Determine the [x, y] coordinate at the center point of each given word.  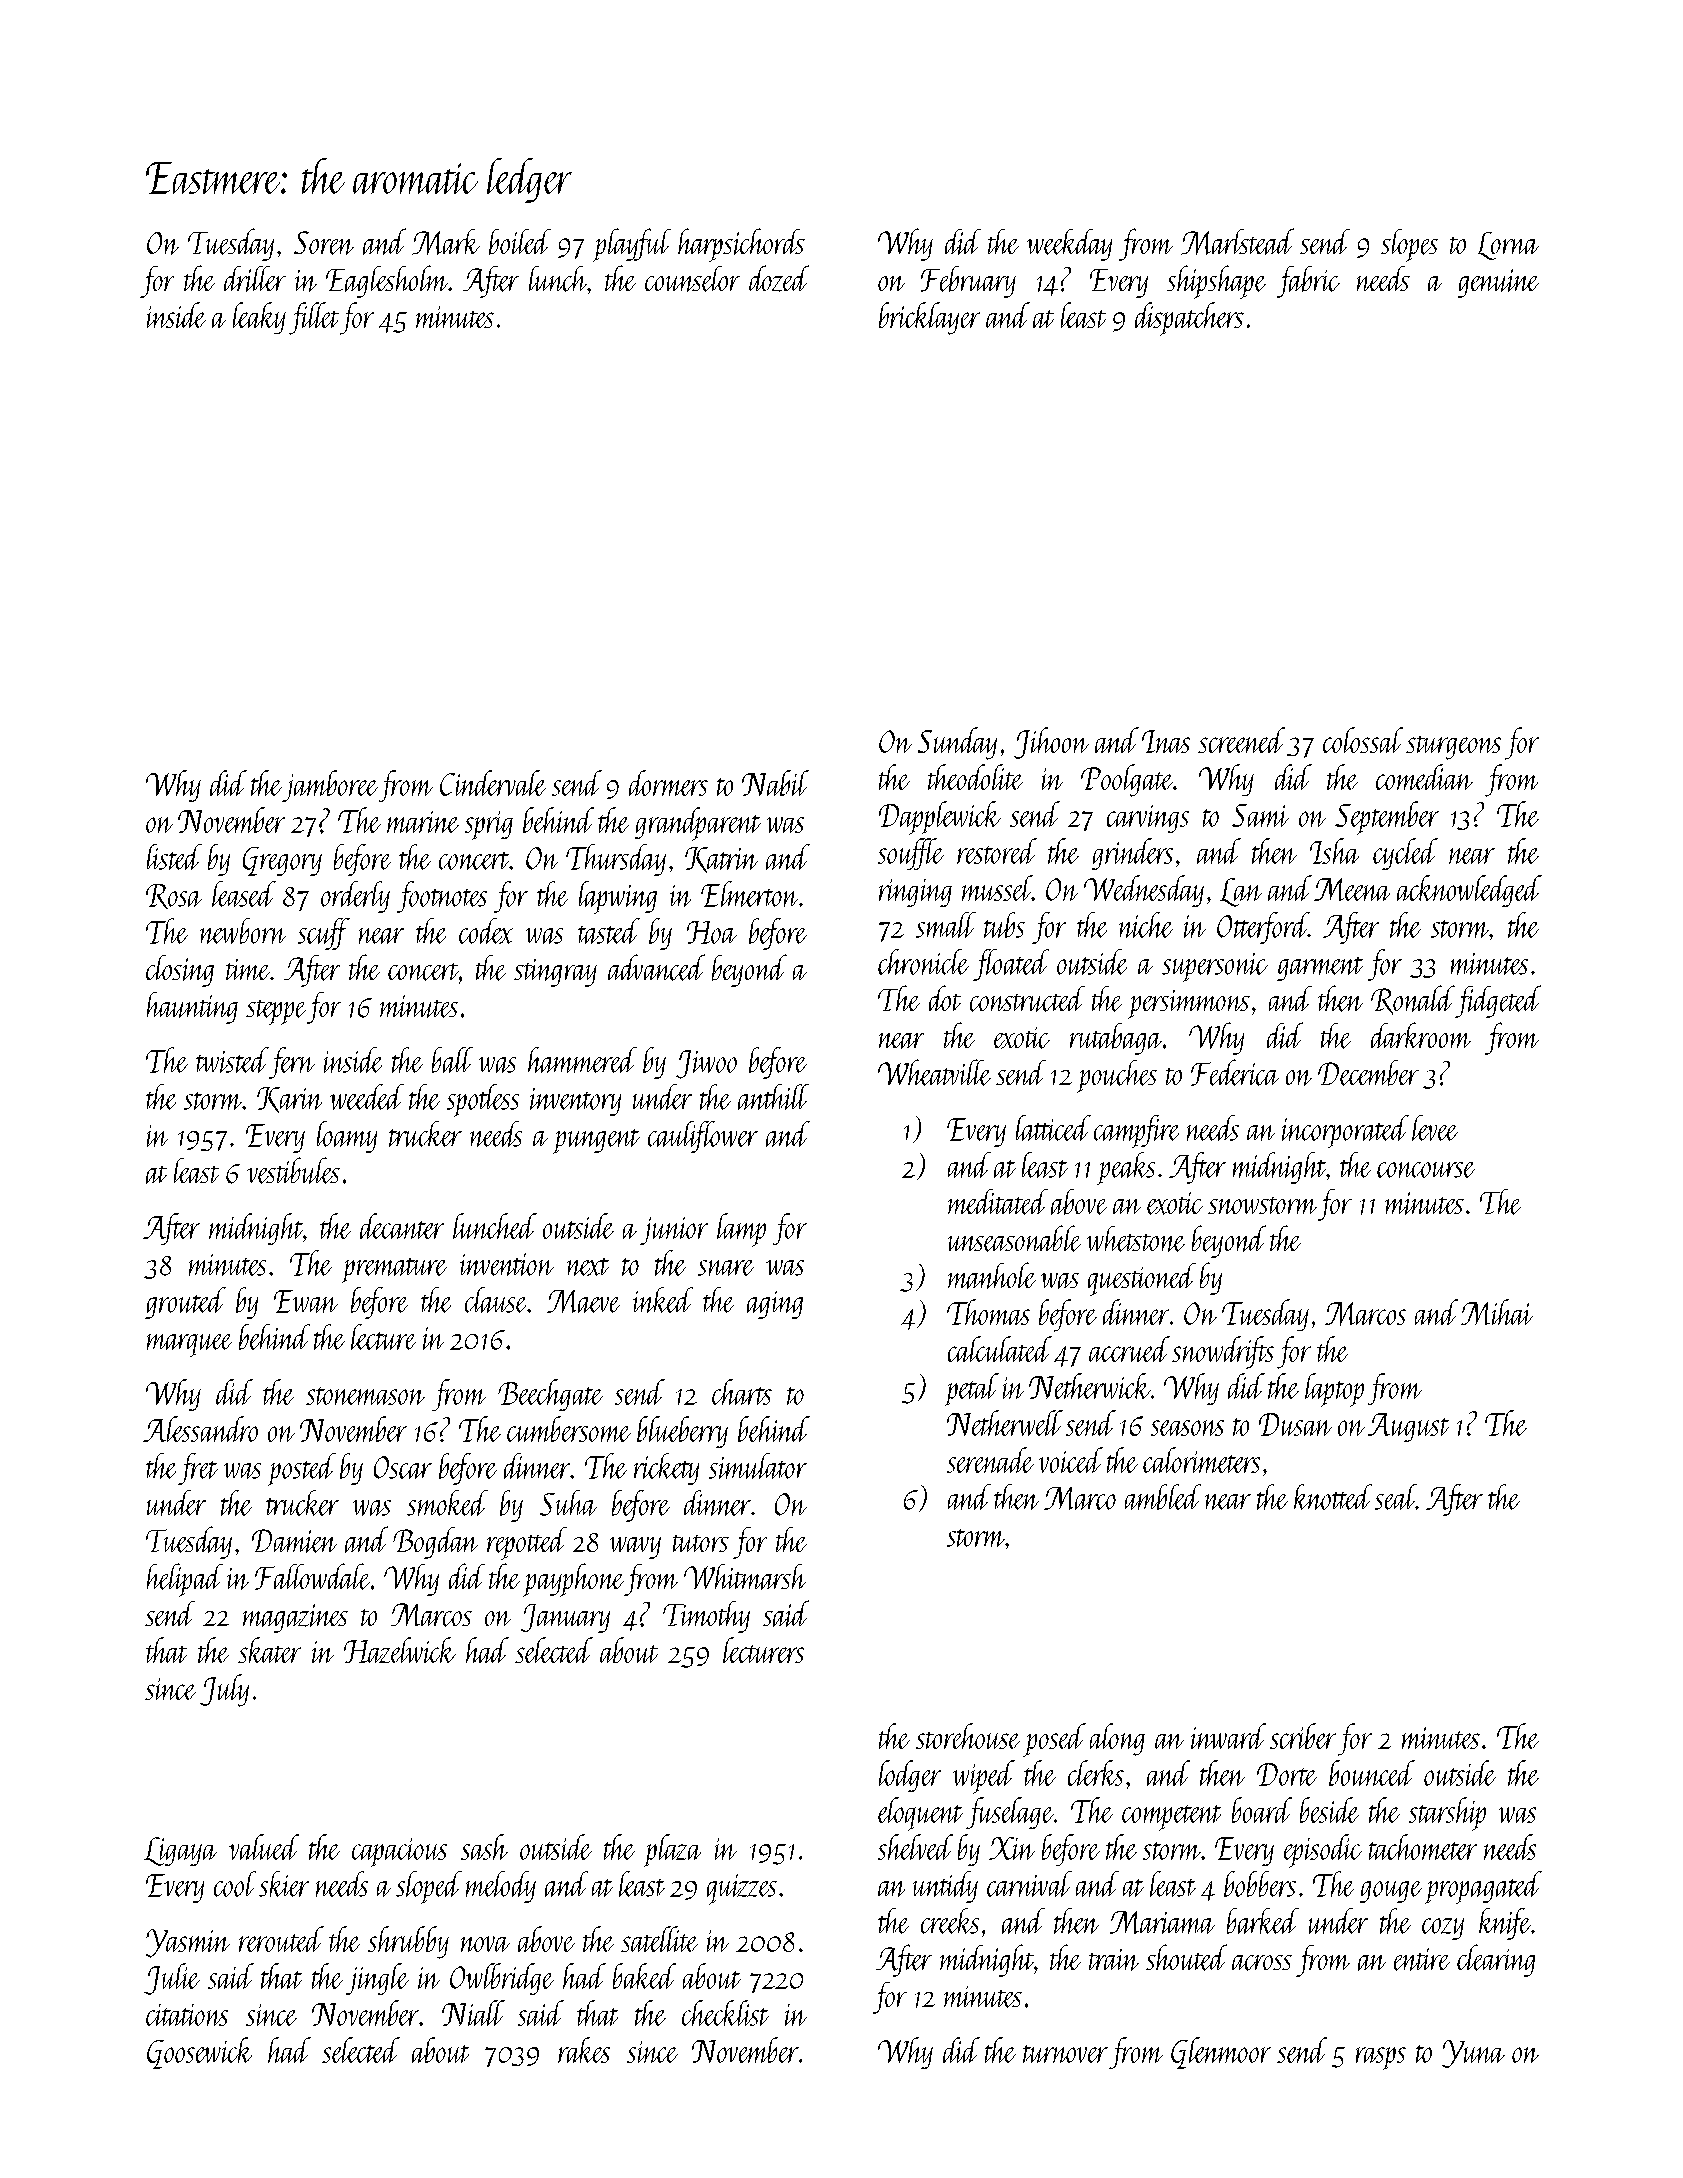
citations [187, 2015]
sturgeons [1453, 748]
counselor [692, 279]
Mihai [1497, 1312]
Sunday [957, 743]
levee [1435, 1128]
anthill [773, 1097]
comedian [1424, 777]
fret [198, 1469]
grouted [185, 1303]
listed [174, 857]
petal [972, 1389]
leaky [259, 318]
